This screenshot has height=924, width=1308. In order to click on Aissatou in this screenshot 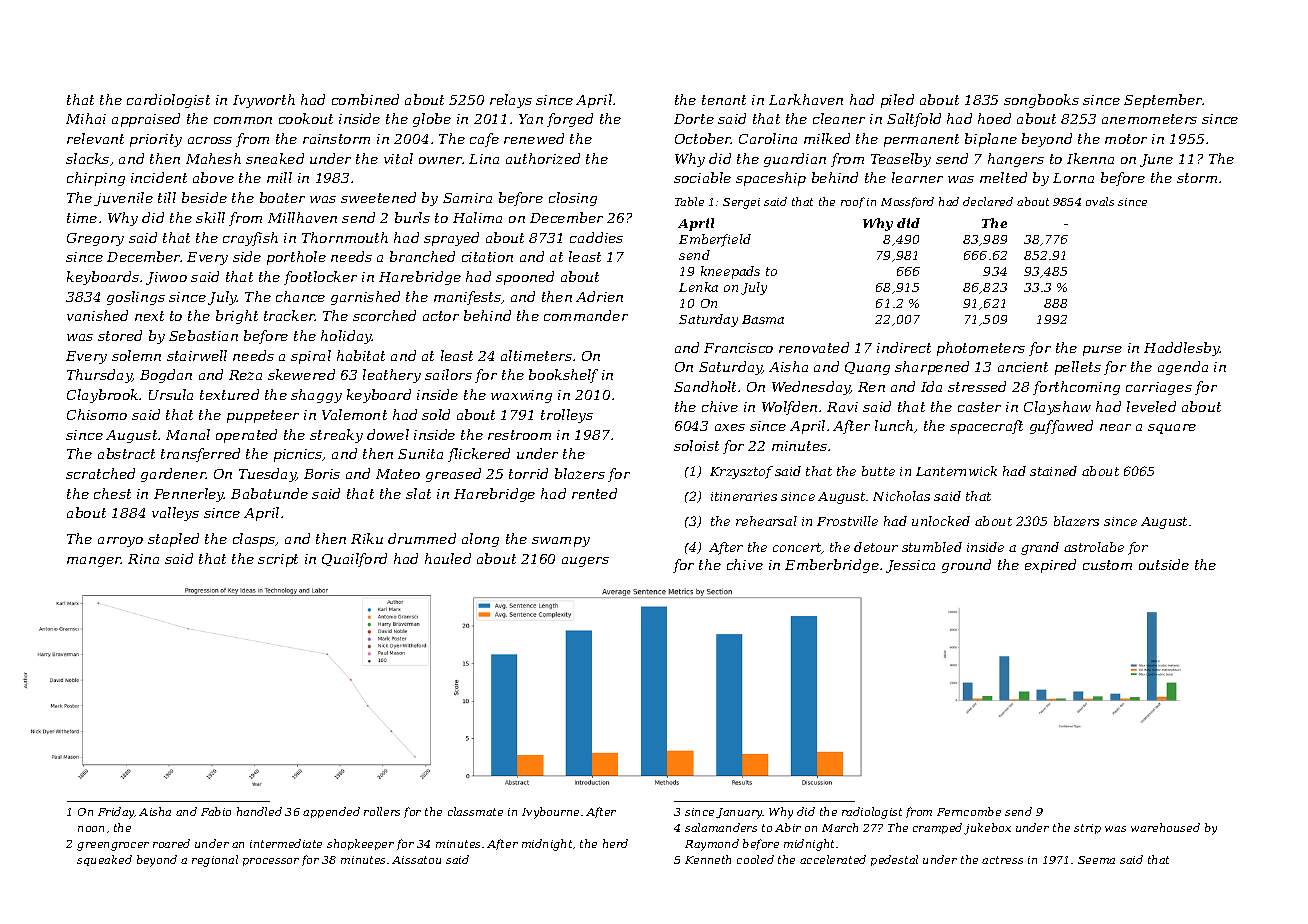, I will do `click(416, 860)`.
